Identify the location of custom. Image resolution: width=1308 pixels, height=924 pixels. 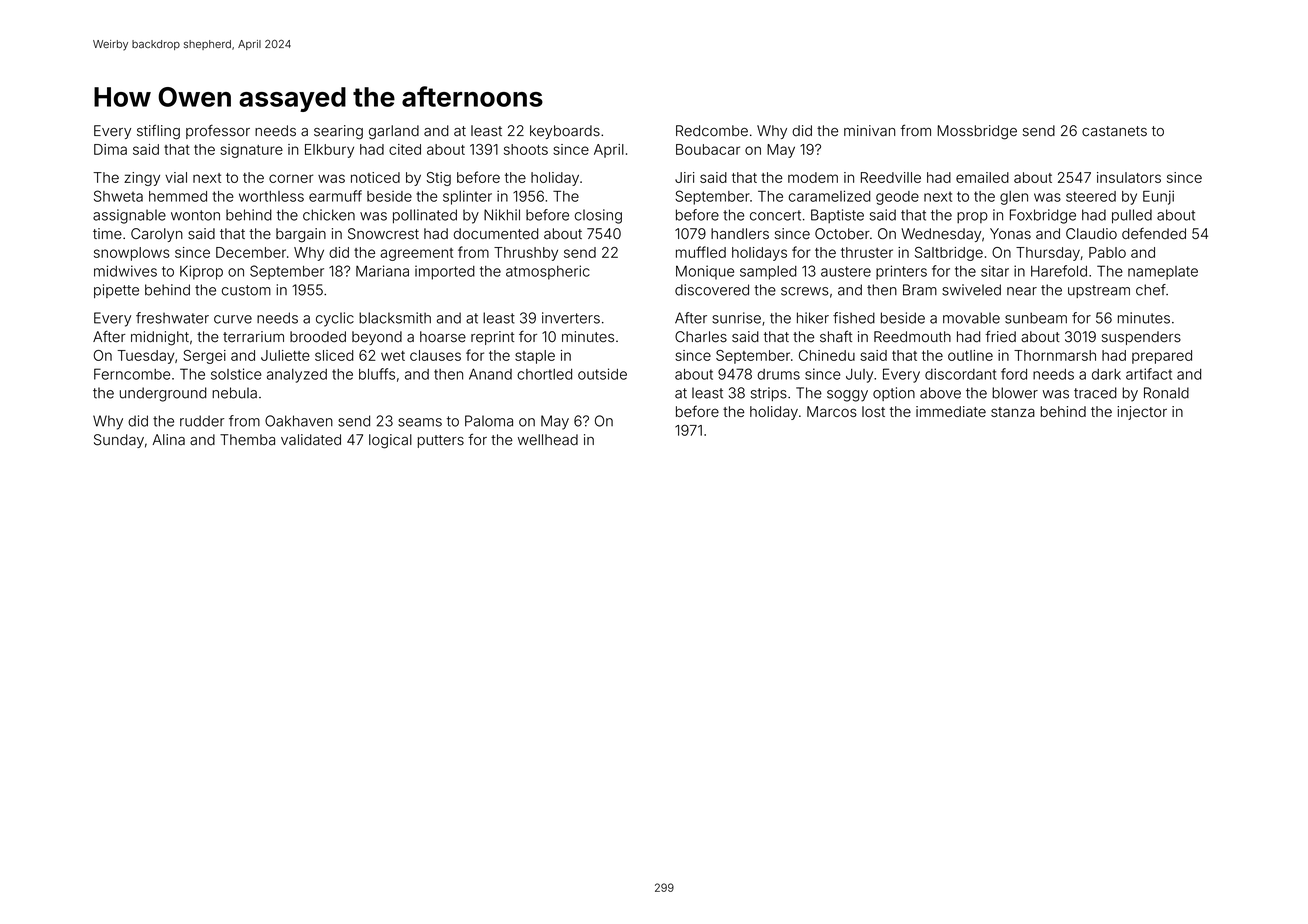
(246, 290).
